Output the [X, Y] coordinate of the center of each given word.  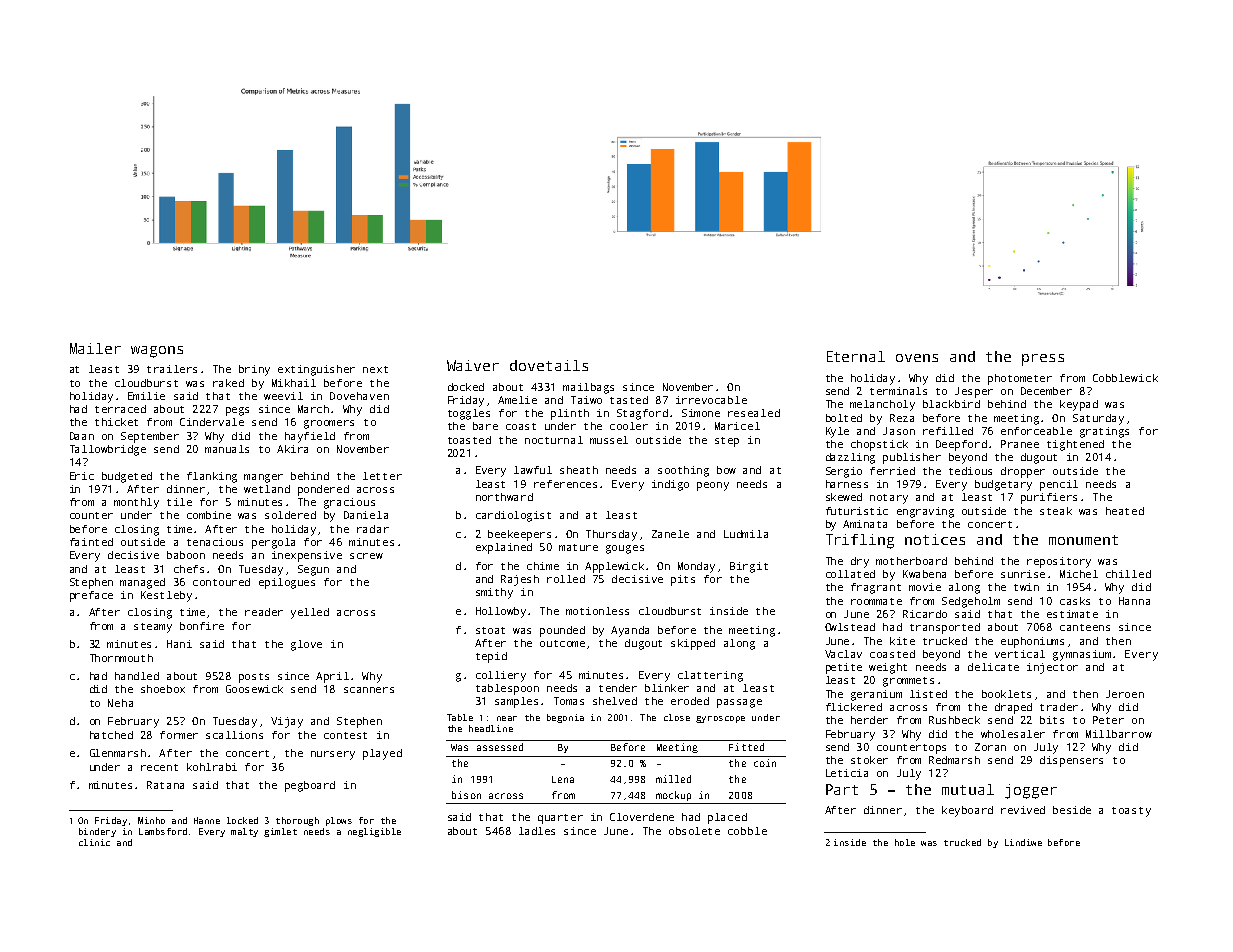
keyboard [967, 811]
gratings [1104, 432]
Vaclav [843, 654]
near [507, 718]
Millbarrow [1119, 734]
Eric [82, 476]
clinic [94, 842]
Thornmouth [121, 658]
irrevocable [711, 400]
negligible [374, 832]
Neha [120, 703]
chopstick [879, 445]
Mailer [95, 348]
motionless [597, 611]
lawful [533, 470]
